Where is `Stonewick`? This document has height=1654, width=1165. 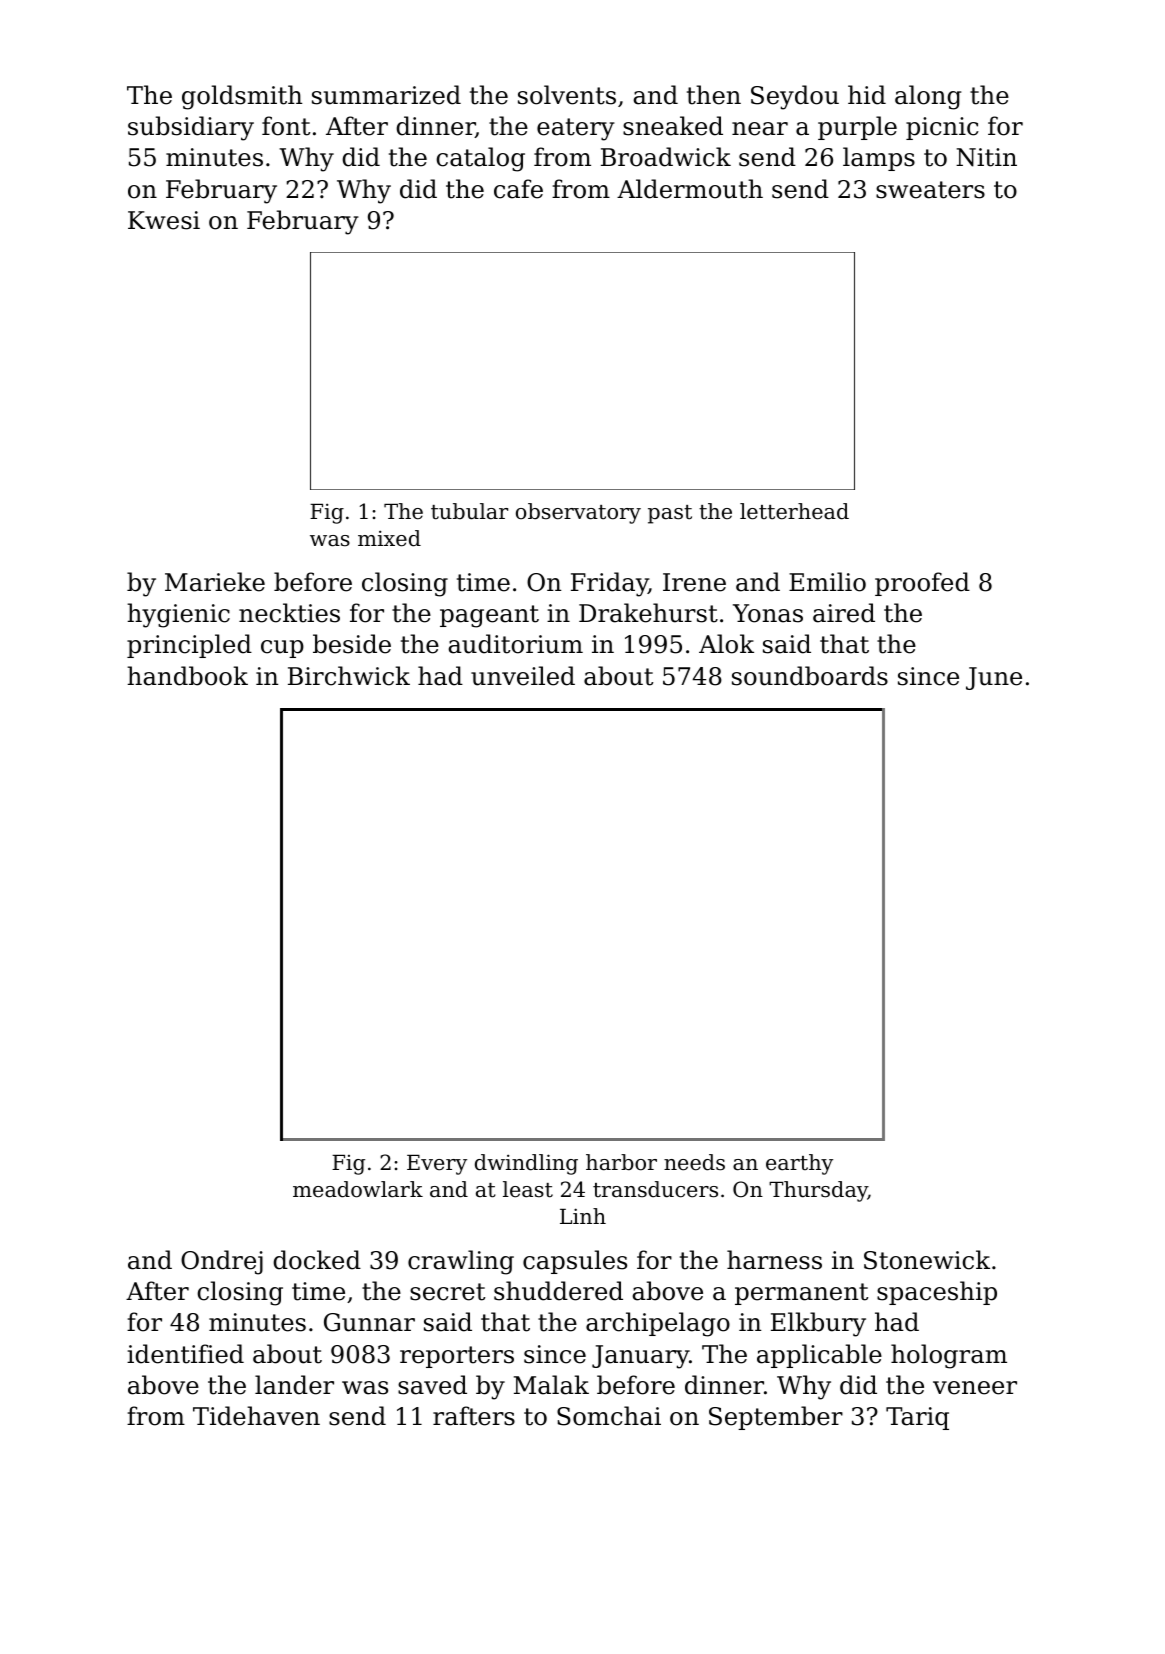
Stonewick is located at coordinates (927, 1260).
